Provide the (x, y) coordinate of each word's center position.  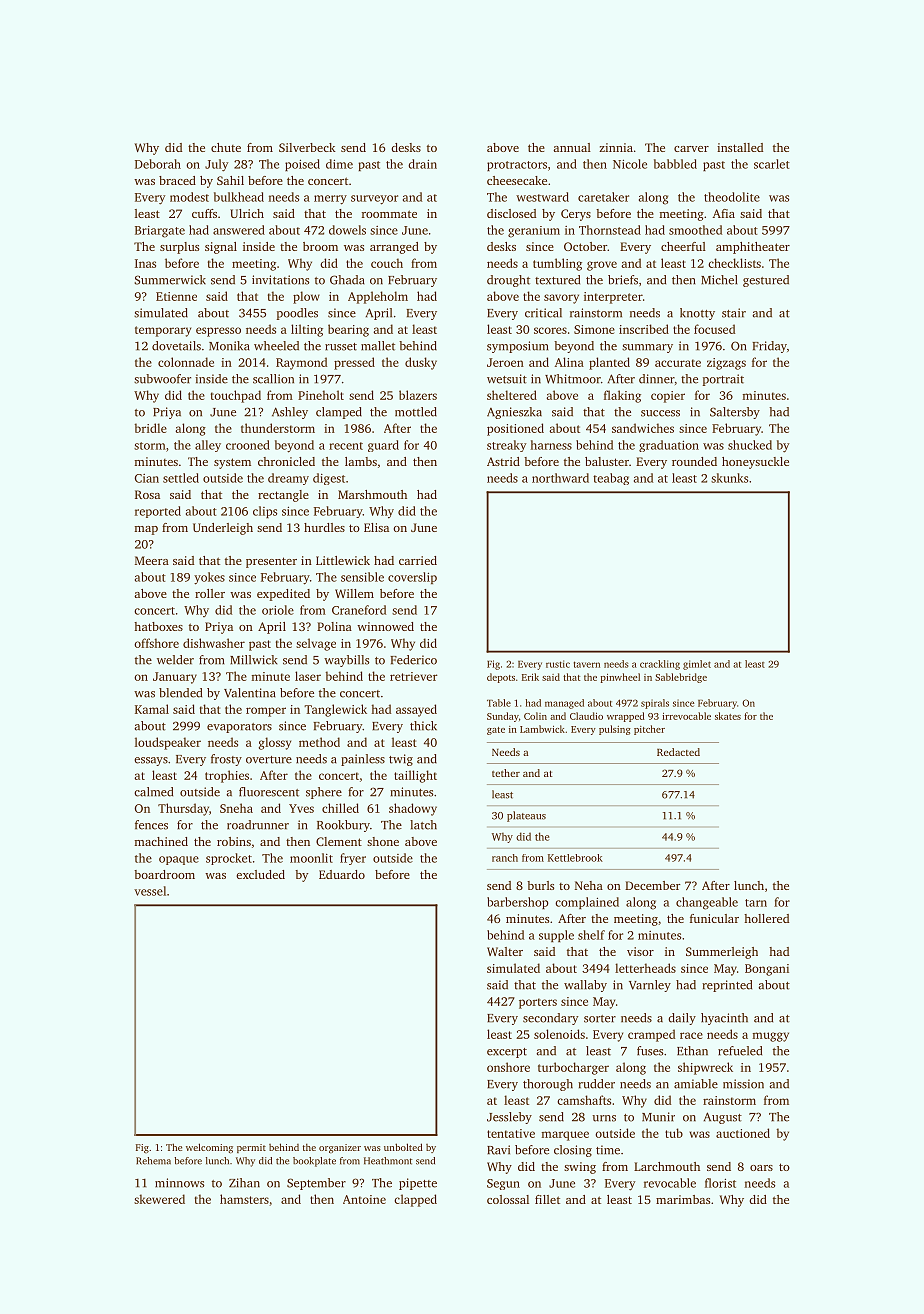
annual (572, 147)
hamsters (244, 1199)
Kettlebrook (575, 858)
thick (423, 726)
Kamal (152, 709)
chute (226, 147)
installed (740, 147)
